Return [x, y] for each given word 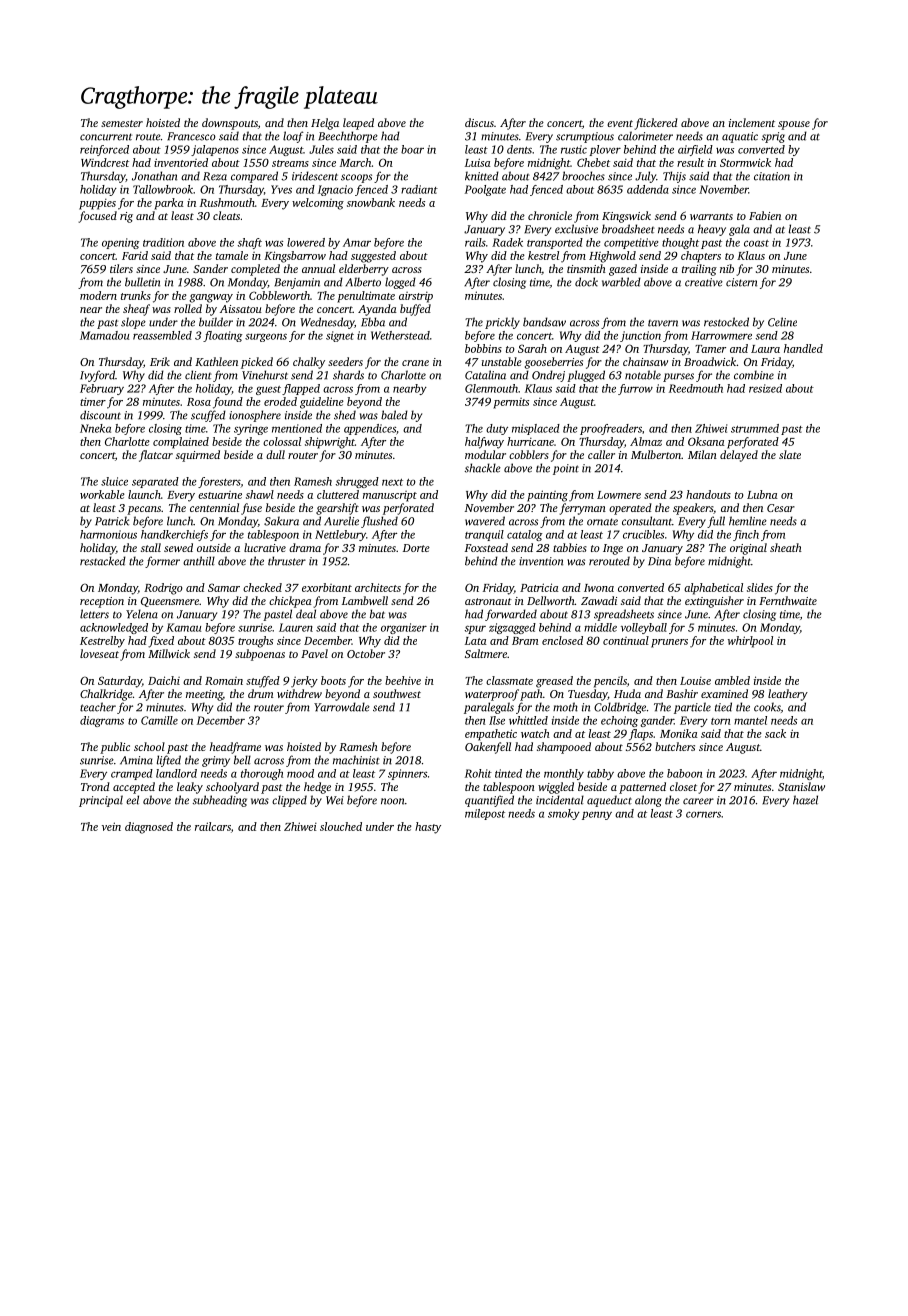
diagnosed [149, 828]
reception [102, 602]
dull [275, 454]
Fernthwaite [788, 600]
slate [790, 454]
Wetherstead [400, 335]
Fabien [765, 215]
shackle [483, 468]
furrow [635, 389]
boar [412, 149]
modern [98, 295]
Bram [525, 641]
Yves [281, 189]
